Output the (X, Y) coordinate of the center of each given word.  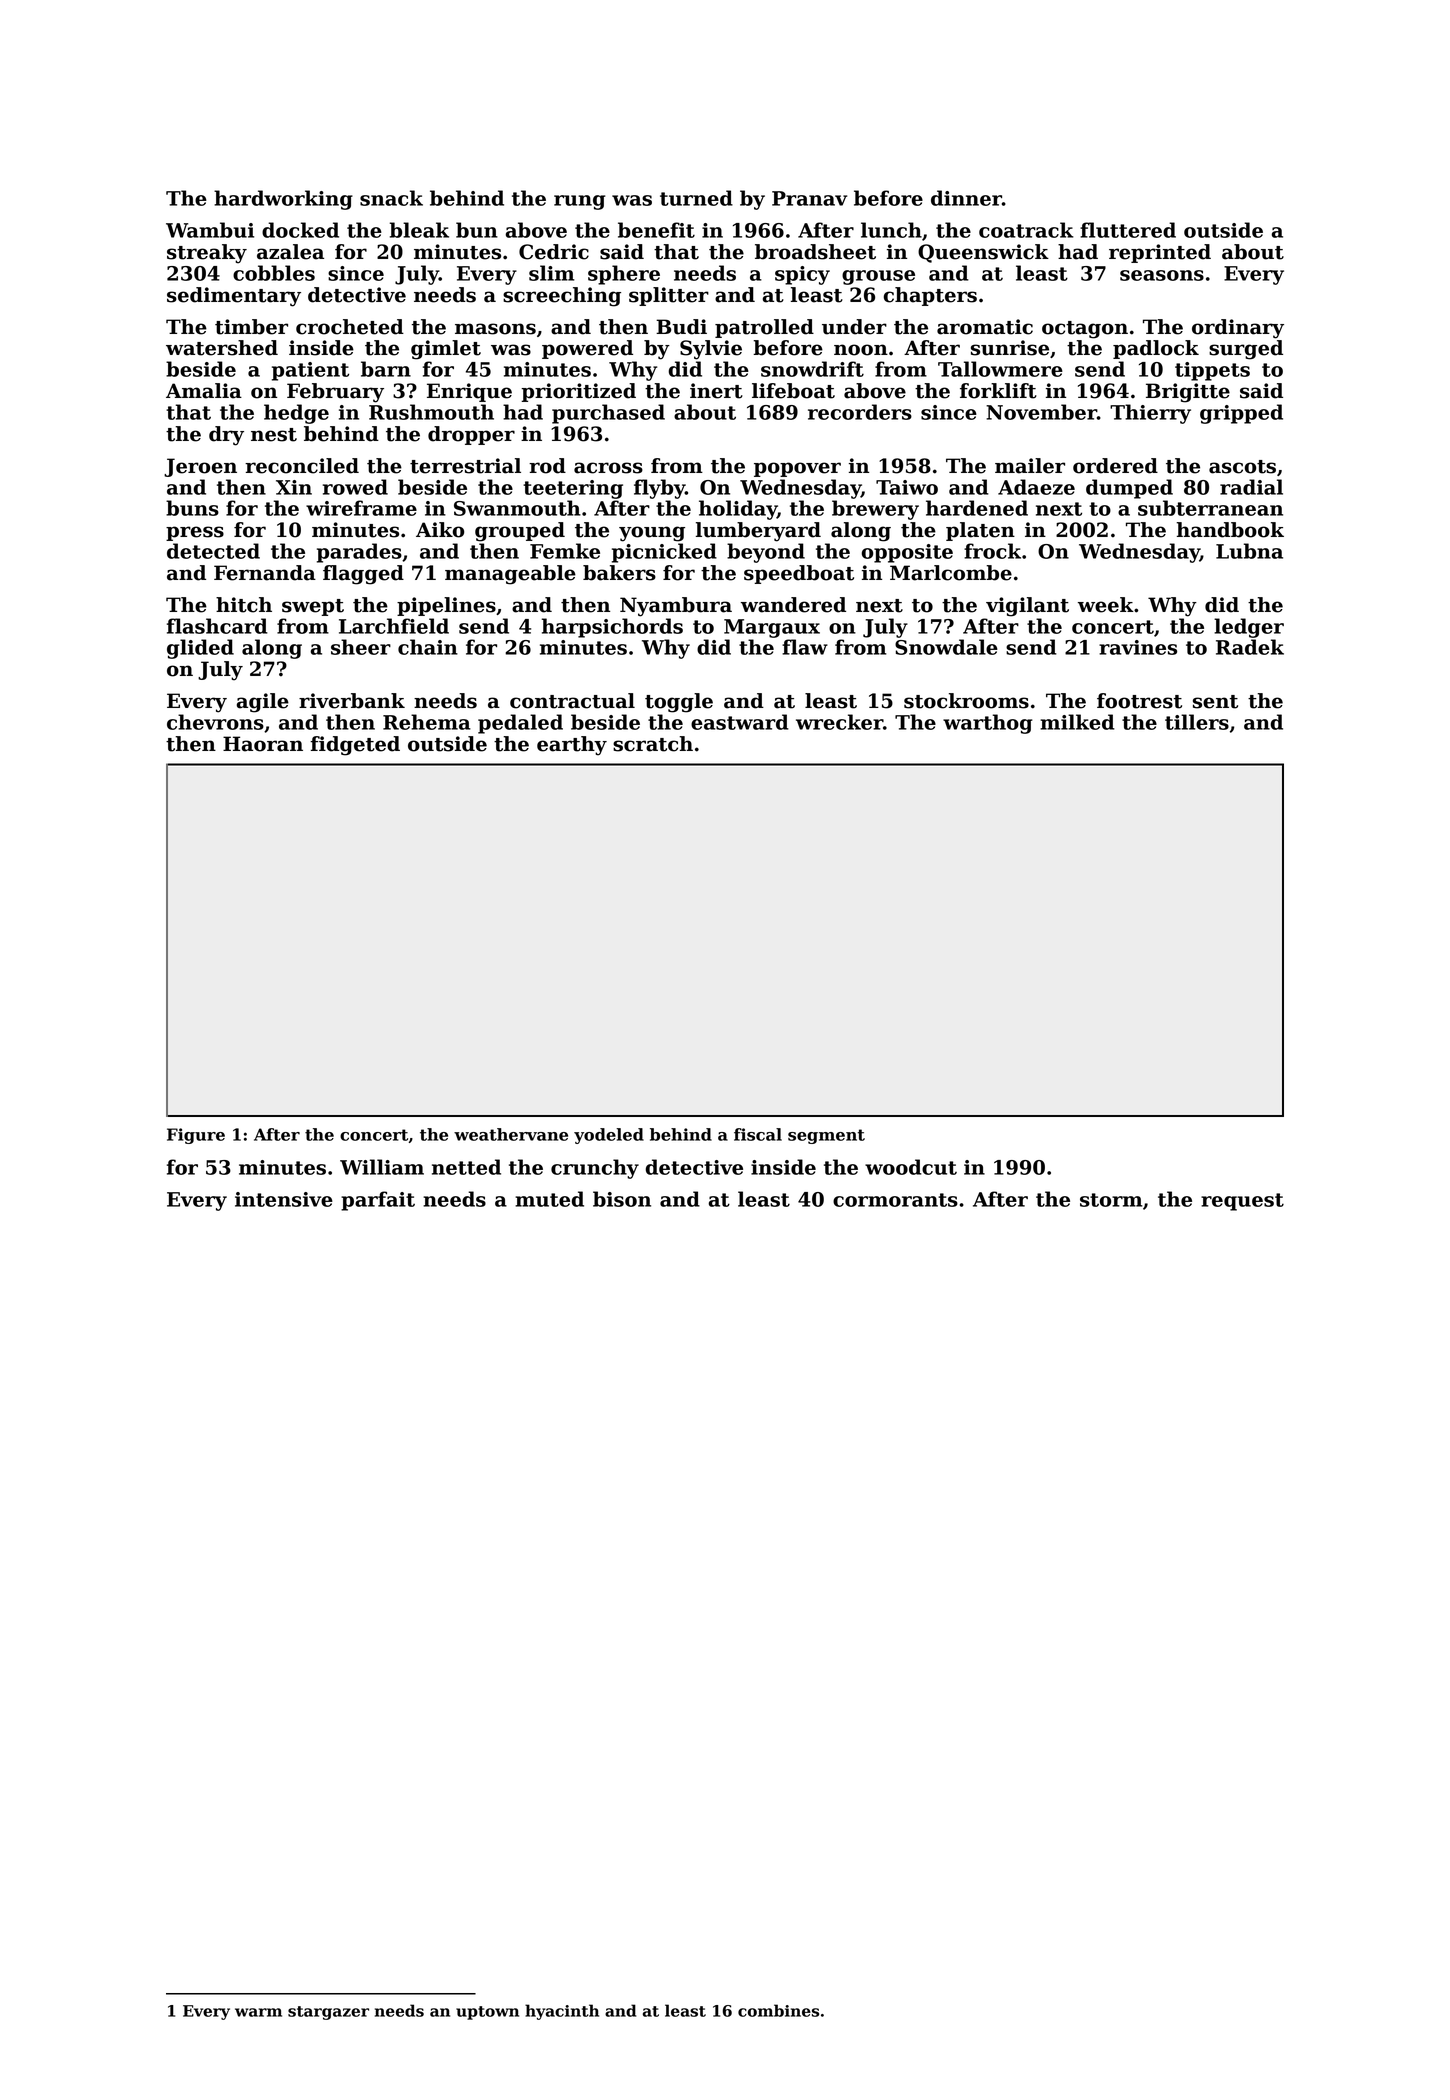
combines (778, 2010)
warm (258, 2012)
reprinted (1160, 253)
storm (1111, 1200)
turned (696, 198)
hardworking (283, 200)
